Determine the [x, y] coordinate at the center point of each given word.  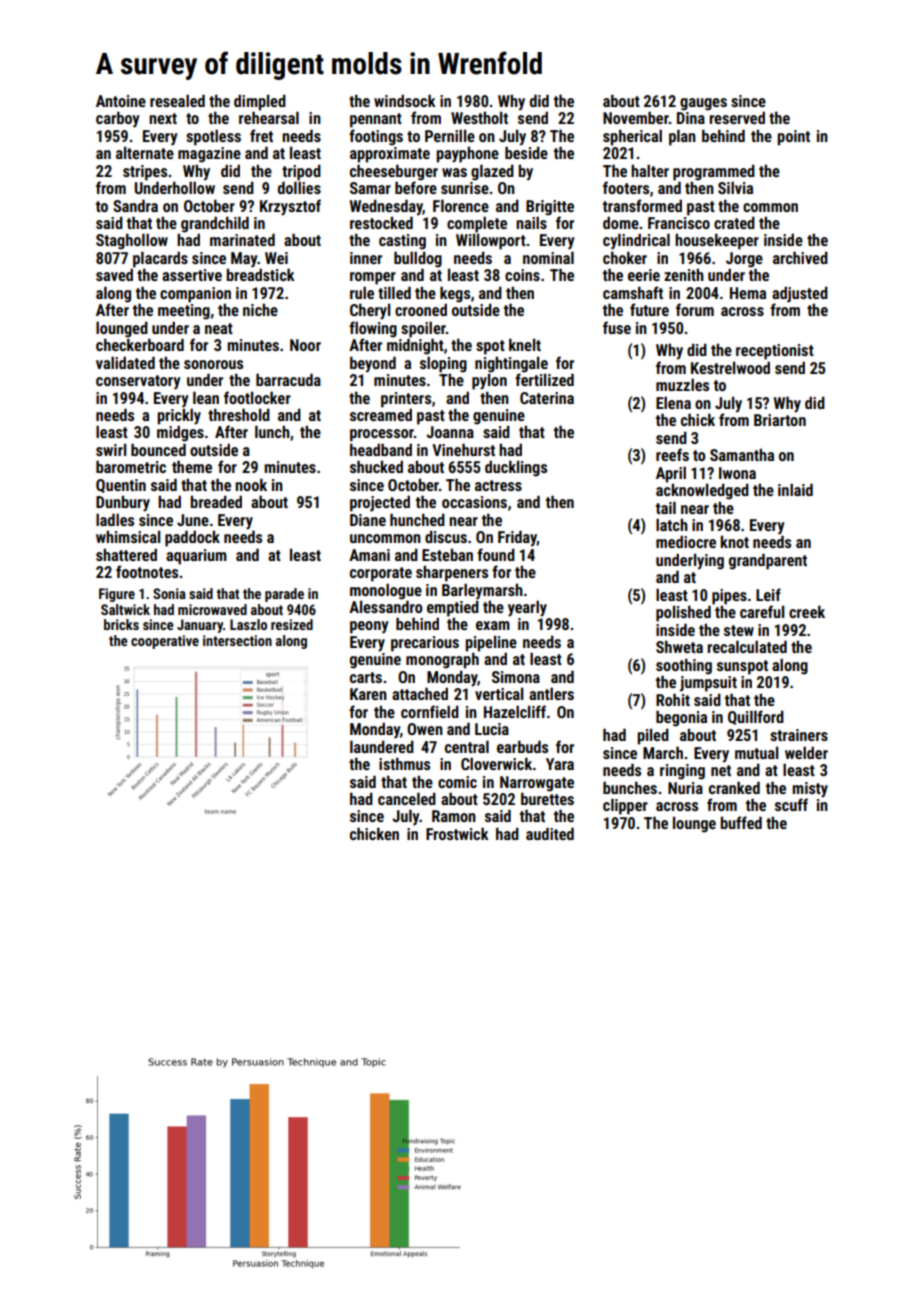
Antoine [121, 101]
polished [683, 613]
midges [180, 433]
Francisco [679, 223]
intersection [237, 640]
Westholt [479, 117]
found [496, 554]
